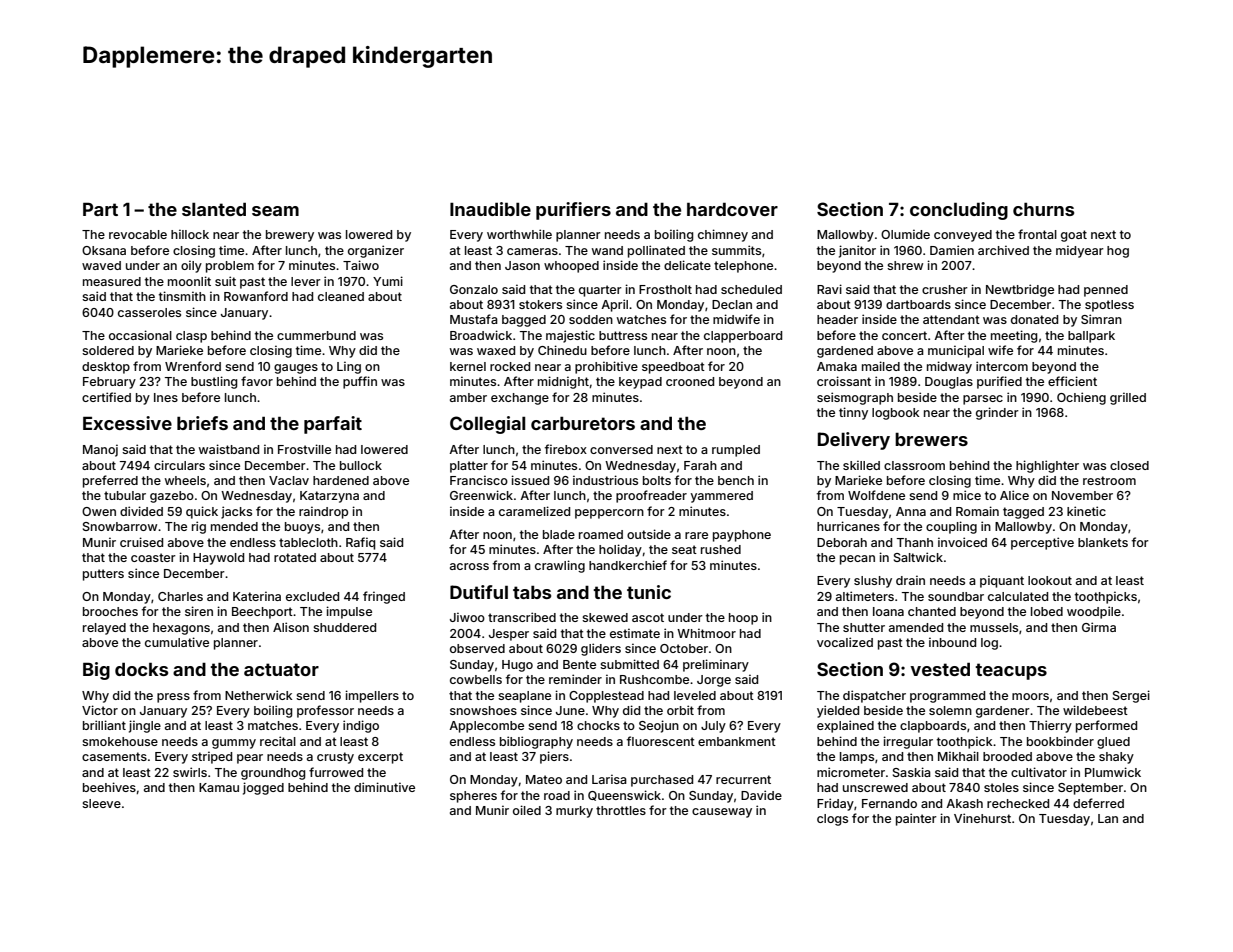 The image size is (1233, 952). Describe the element at coordinates (1047, 466) in the screenshot. I see `highlighter` at that location.
